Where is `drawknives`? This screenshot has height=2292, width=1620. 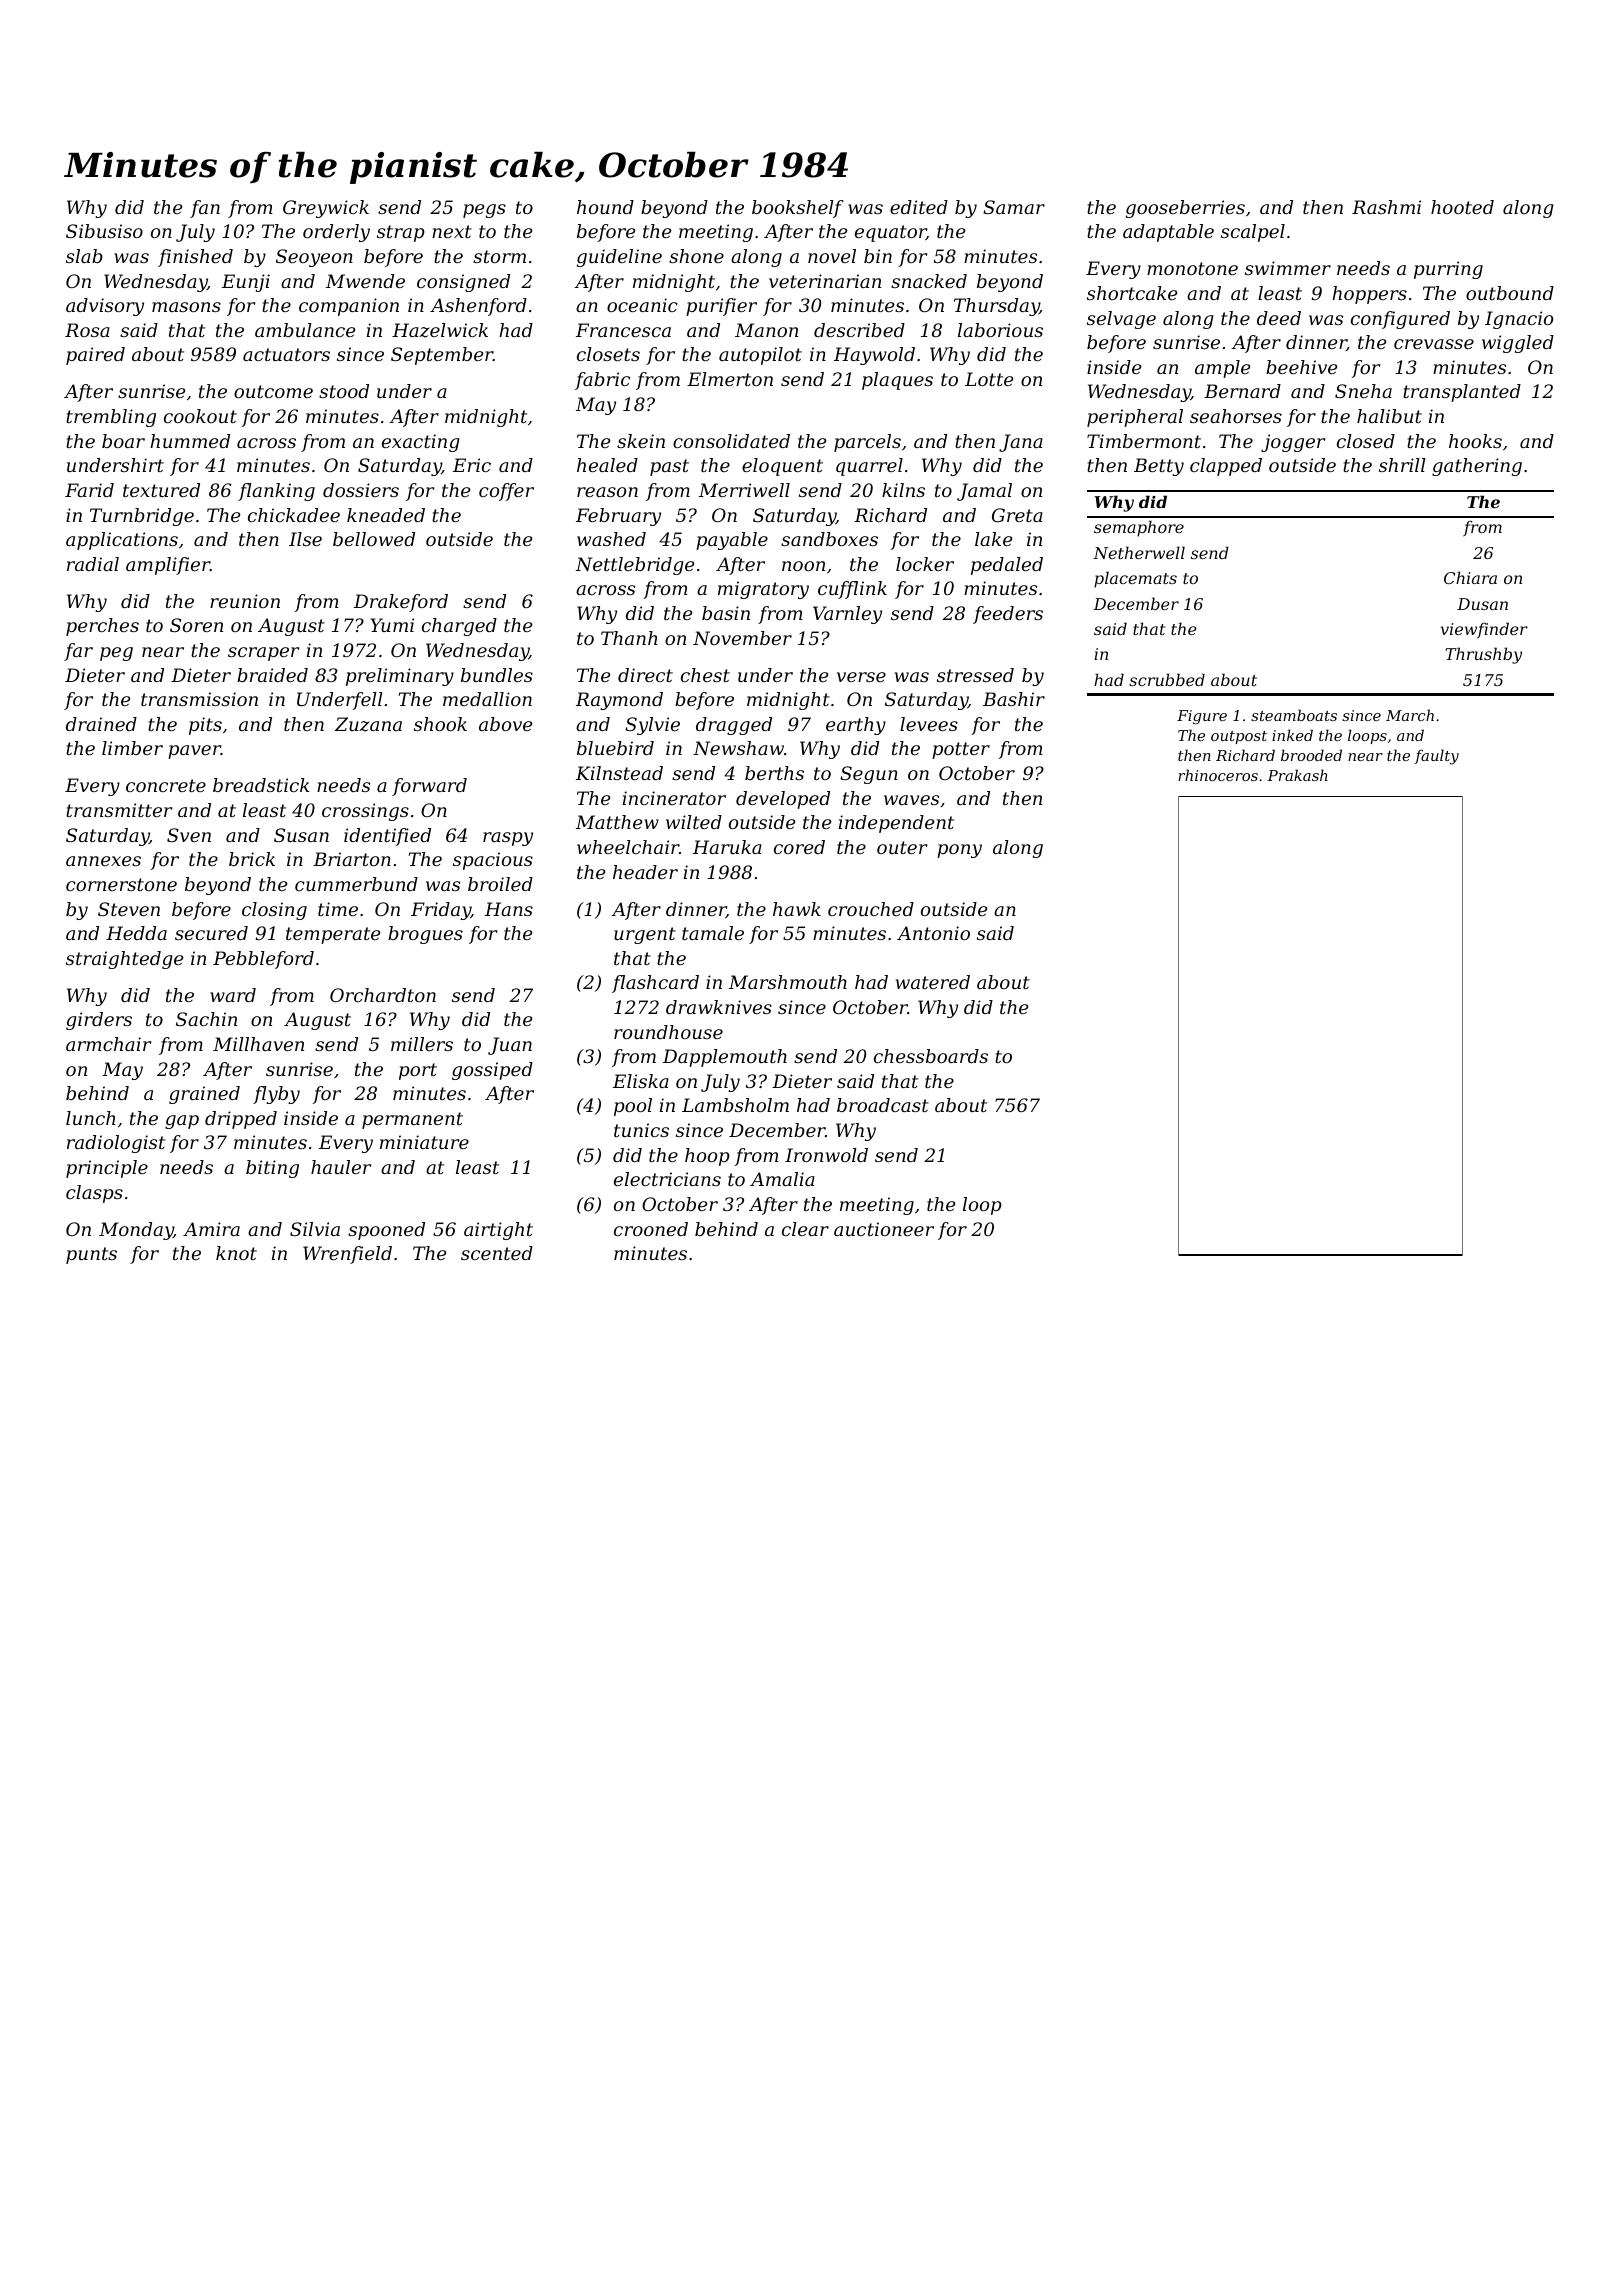 drawknives is located at coordinates (719, 1007).
